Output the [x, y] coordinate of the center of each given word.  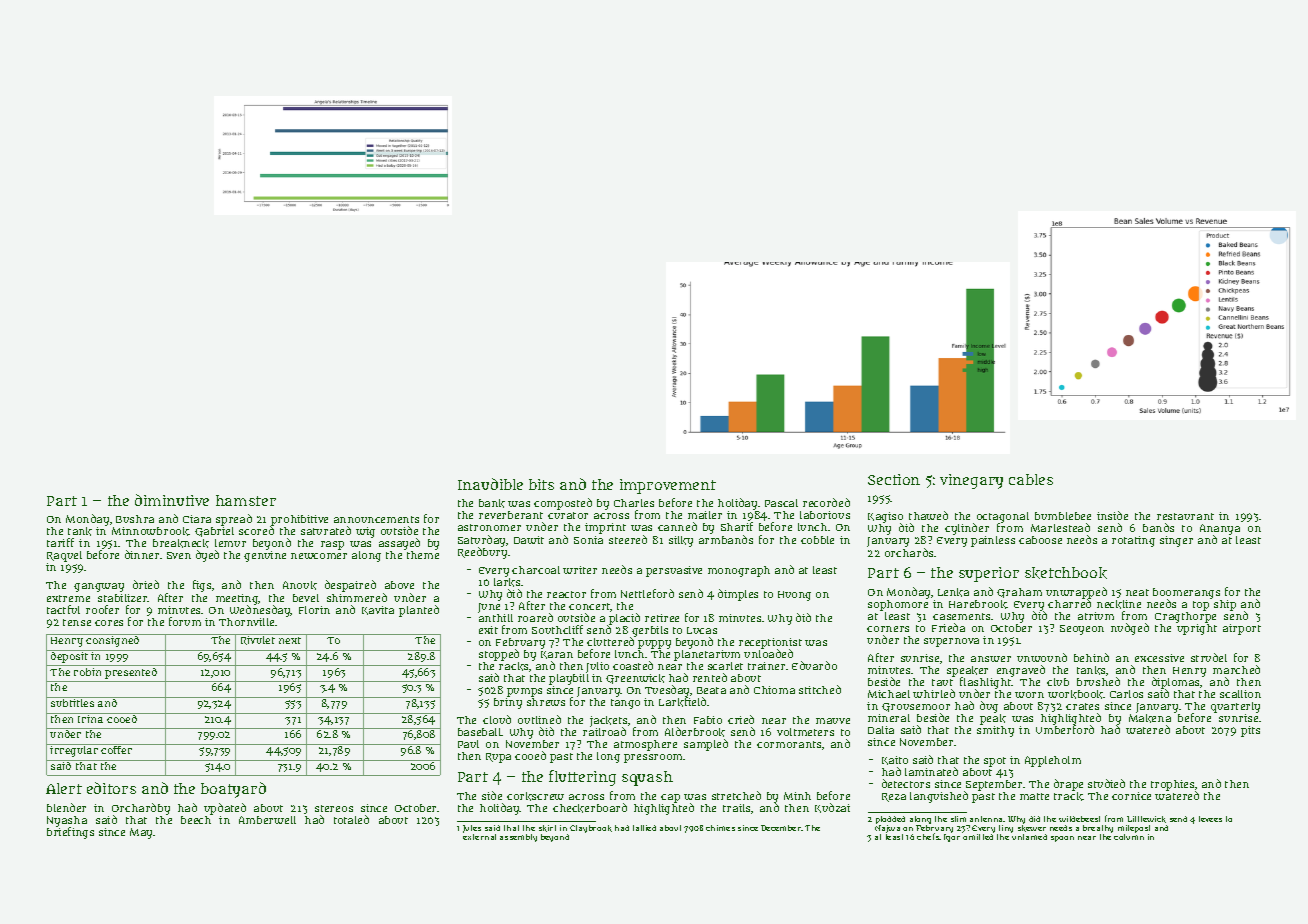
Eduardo [814, 665]
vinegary [971, 481]
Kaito [895, 760]
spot [995, 762]
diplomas [1176, 683]
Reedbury [482, 553]
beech [196, 820]
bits [541, 484]
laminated [931, 771]
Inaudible [490, 484]
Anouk [300, 585]
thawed [928, 515]
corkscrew [535, 796]
